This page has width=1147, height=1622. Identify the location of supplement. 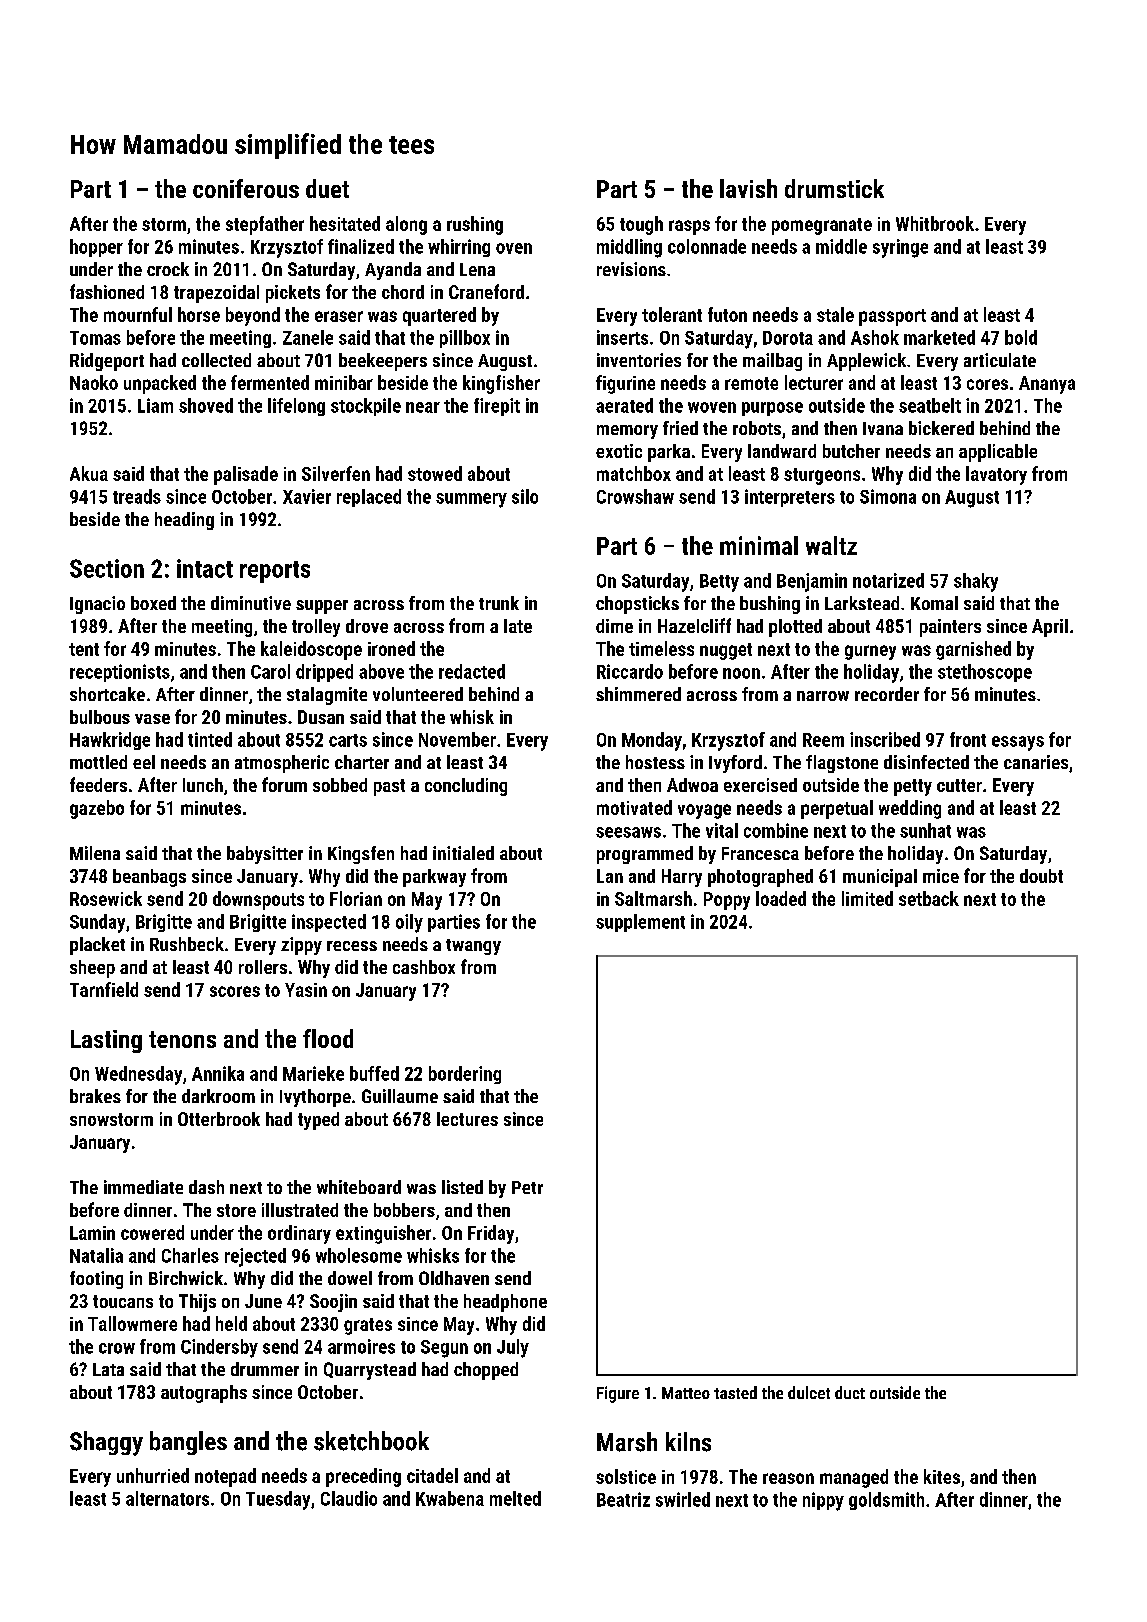
(640, 923).
